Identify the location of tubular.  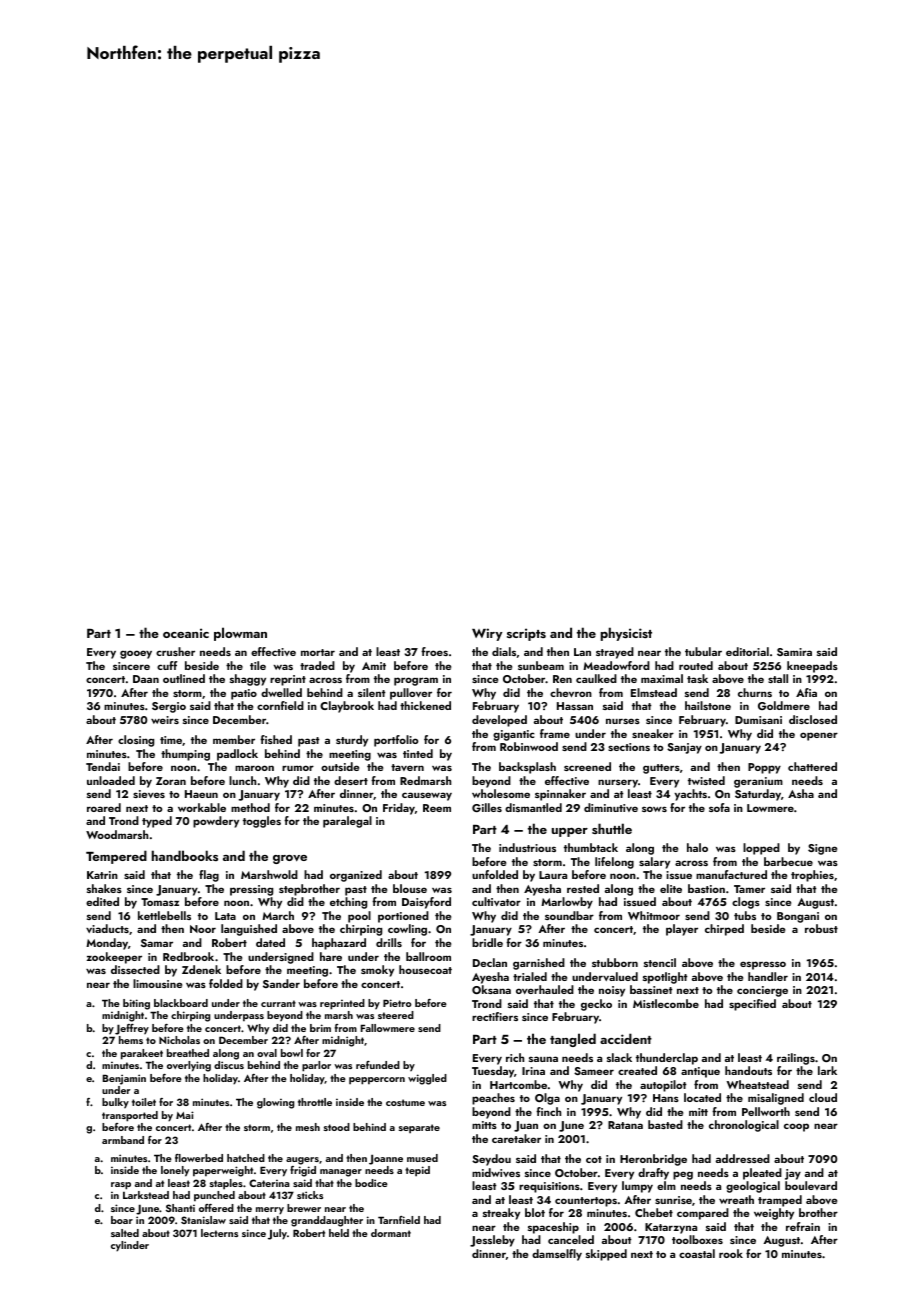
(703, 651).
